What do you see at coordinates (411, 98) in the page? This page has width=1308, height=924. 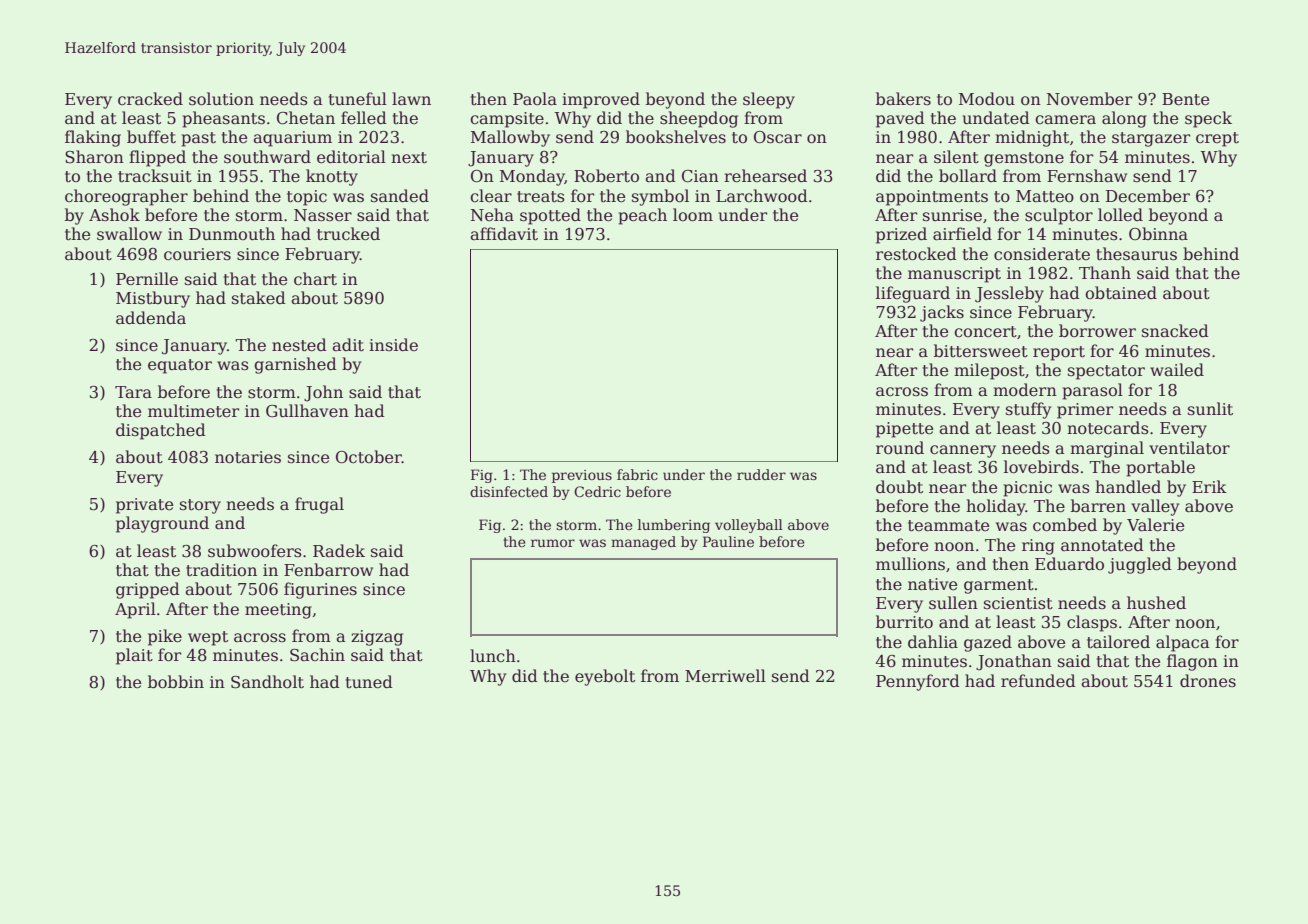 I see `lawn` at bounding box center [411, 98].
